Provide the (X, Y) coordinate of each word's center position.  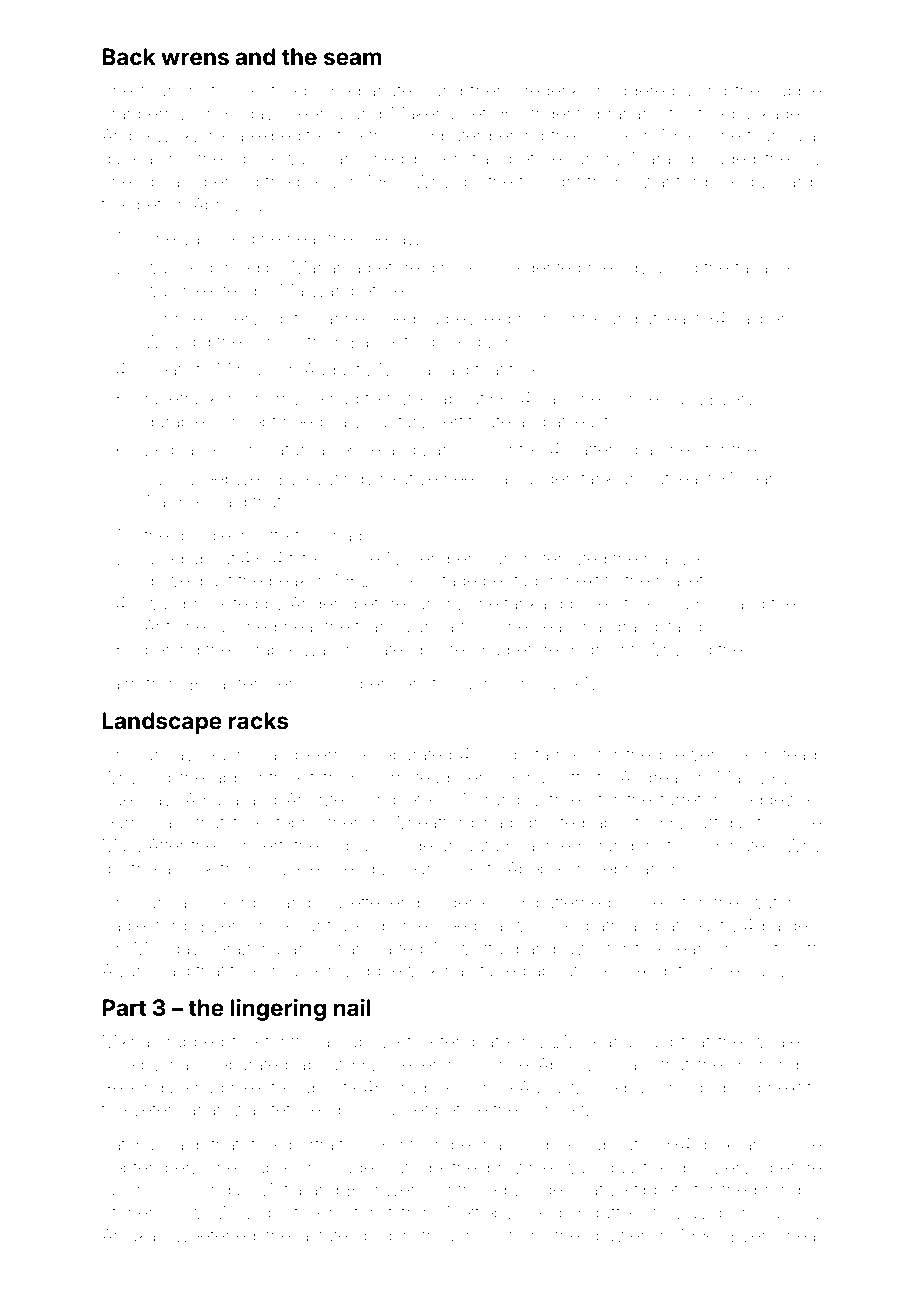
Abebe (534, 868)
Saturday (300, 451)
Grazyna (247, 950)
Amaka (128, 1235)
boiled (594, 603)
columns (690, 603)
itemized (573, 558)
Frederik (547, 90)
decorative (585, 1189)
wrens (195, 59)
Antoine (175, 626)
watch (773, 902)
